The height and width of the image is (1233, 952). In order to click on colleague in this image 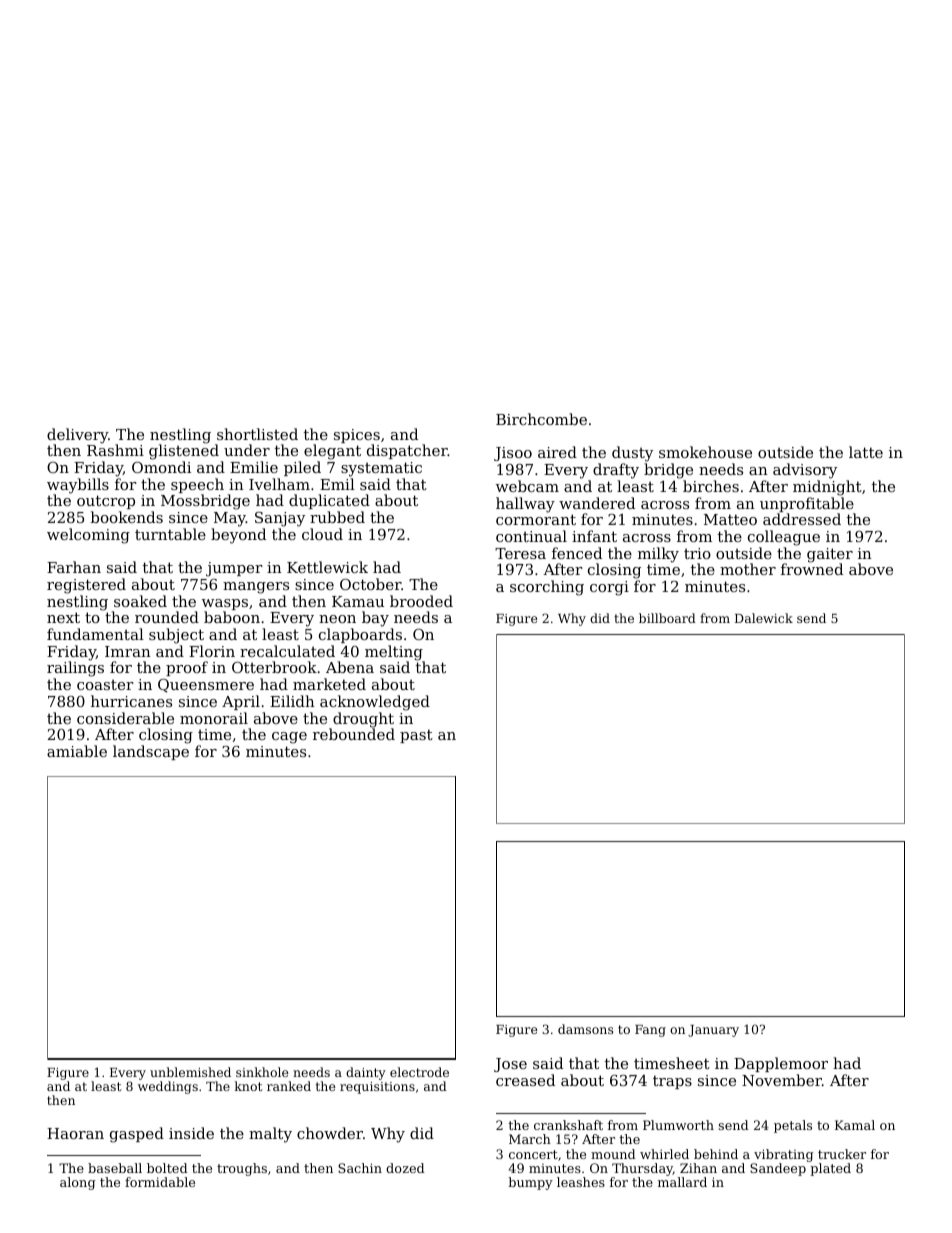, I will do `click(784, 538)`.
